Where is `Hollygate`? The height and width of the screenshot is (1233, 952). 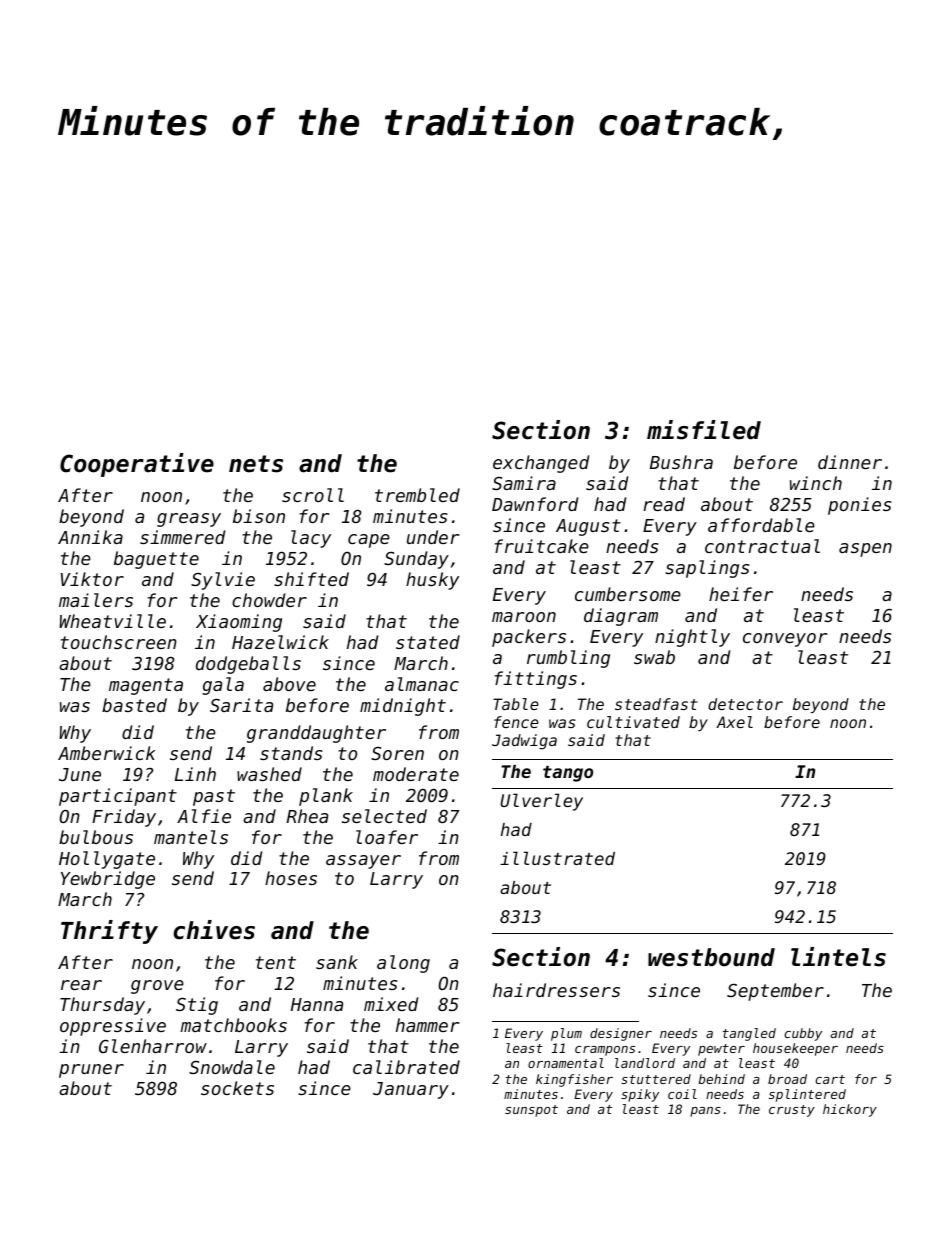 Hollygate is located at coordinates (107, 860).
